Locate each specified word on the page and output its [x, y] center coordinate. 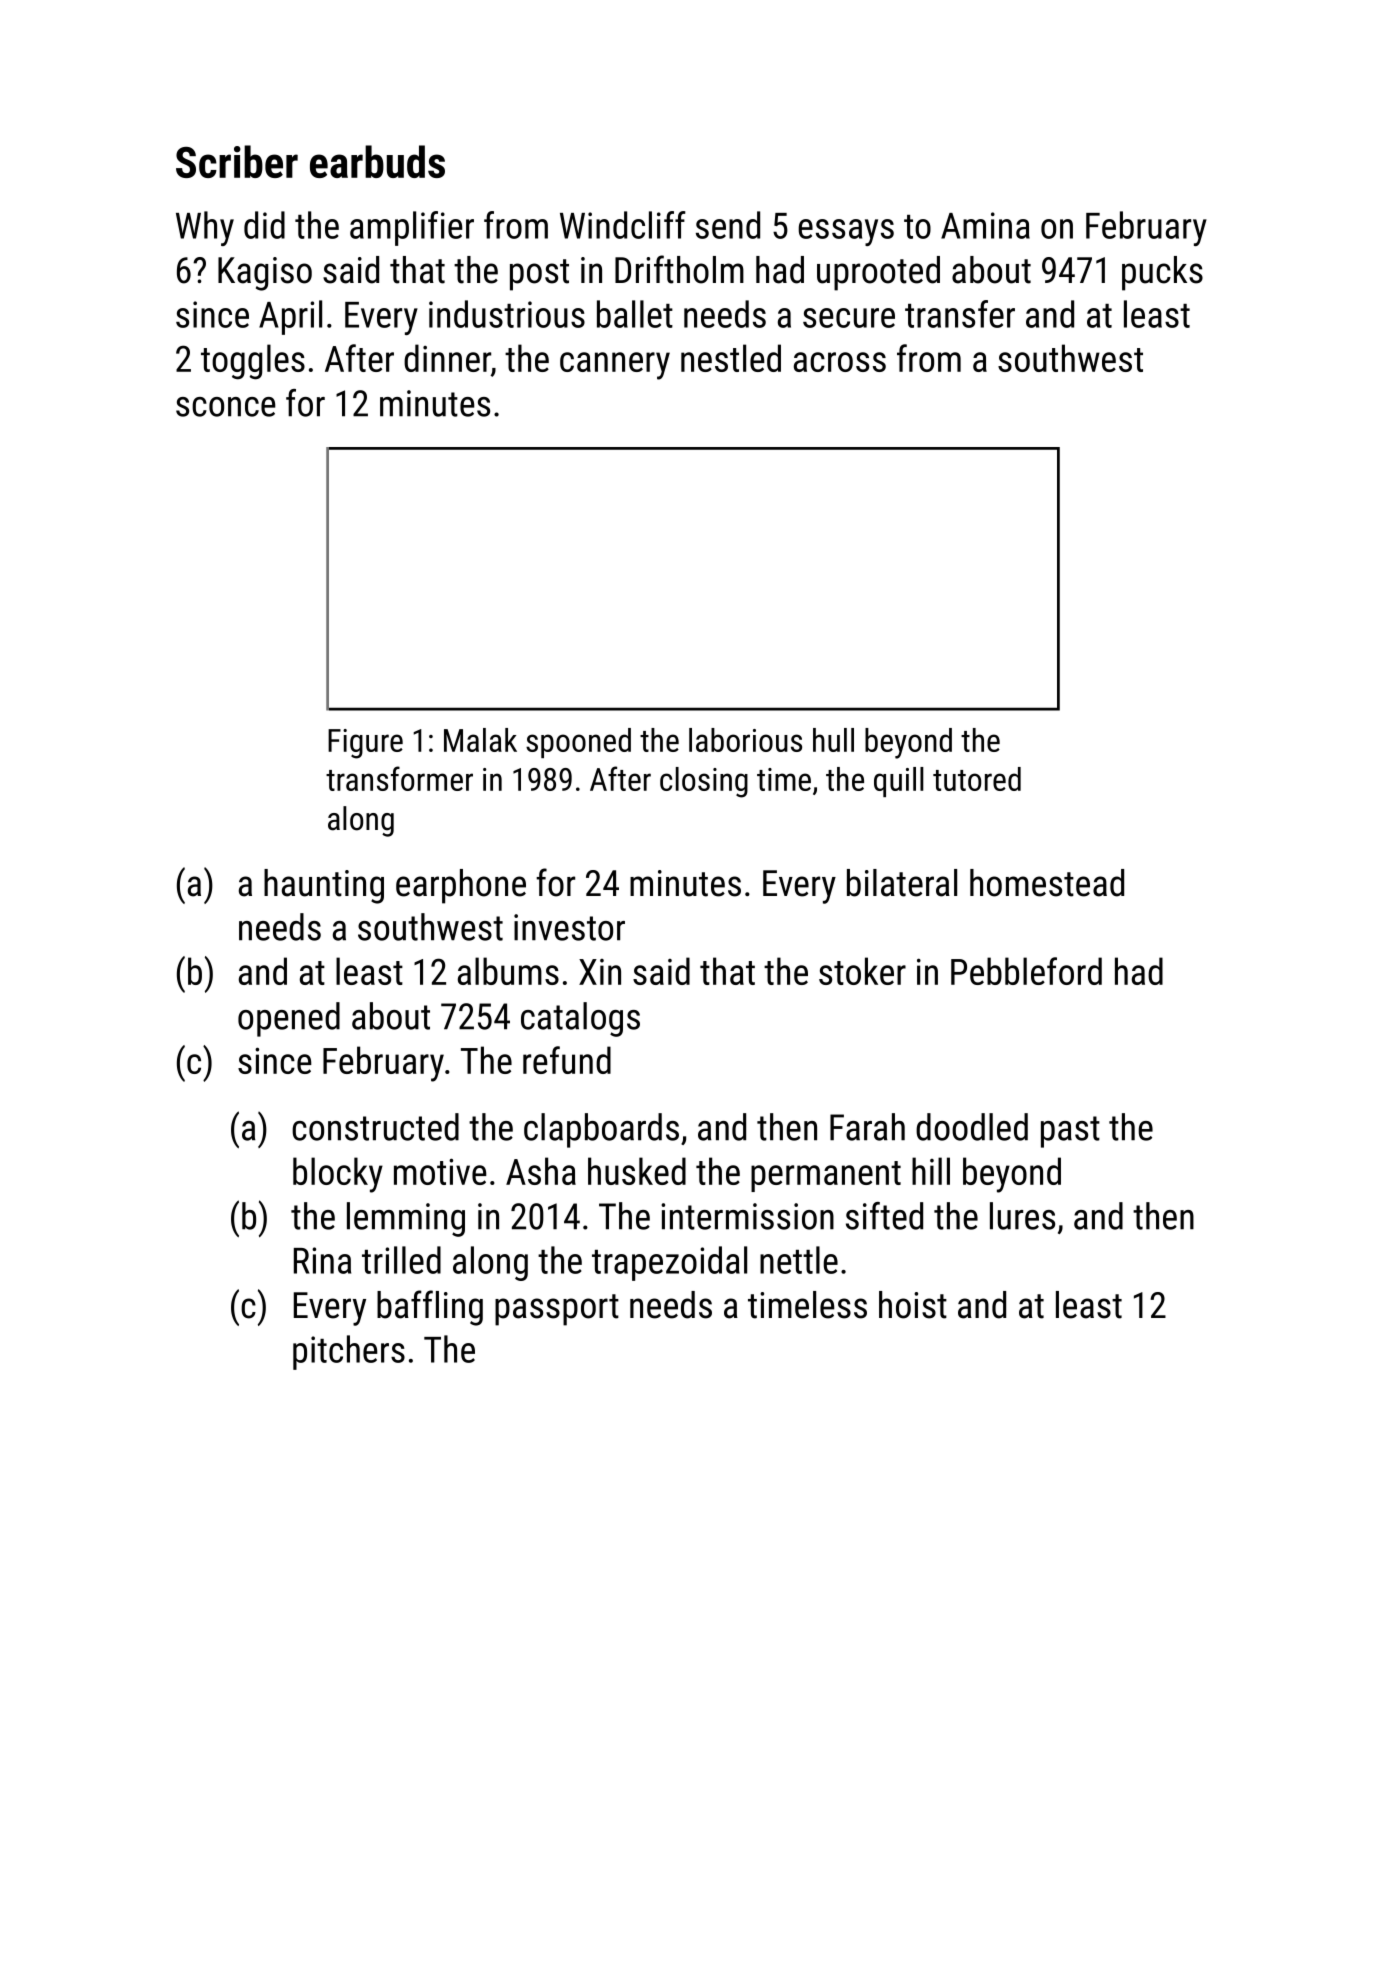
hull [833, 740]
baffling [430, 1308]
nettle [799, 1260]
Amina [985, 225]
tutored [977, 779]
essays [846, 232]
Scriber [237, 161]
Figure [365, 744]
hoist [913, 1305]
